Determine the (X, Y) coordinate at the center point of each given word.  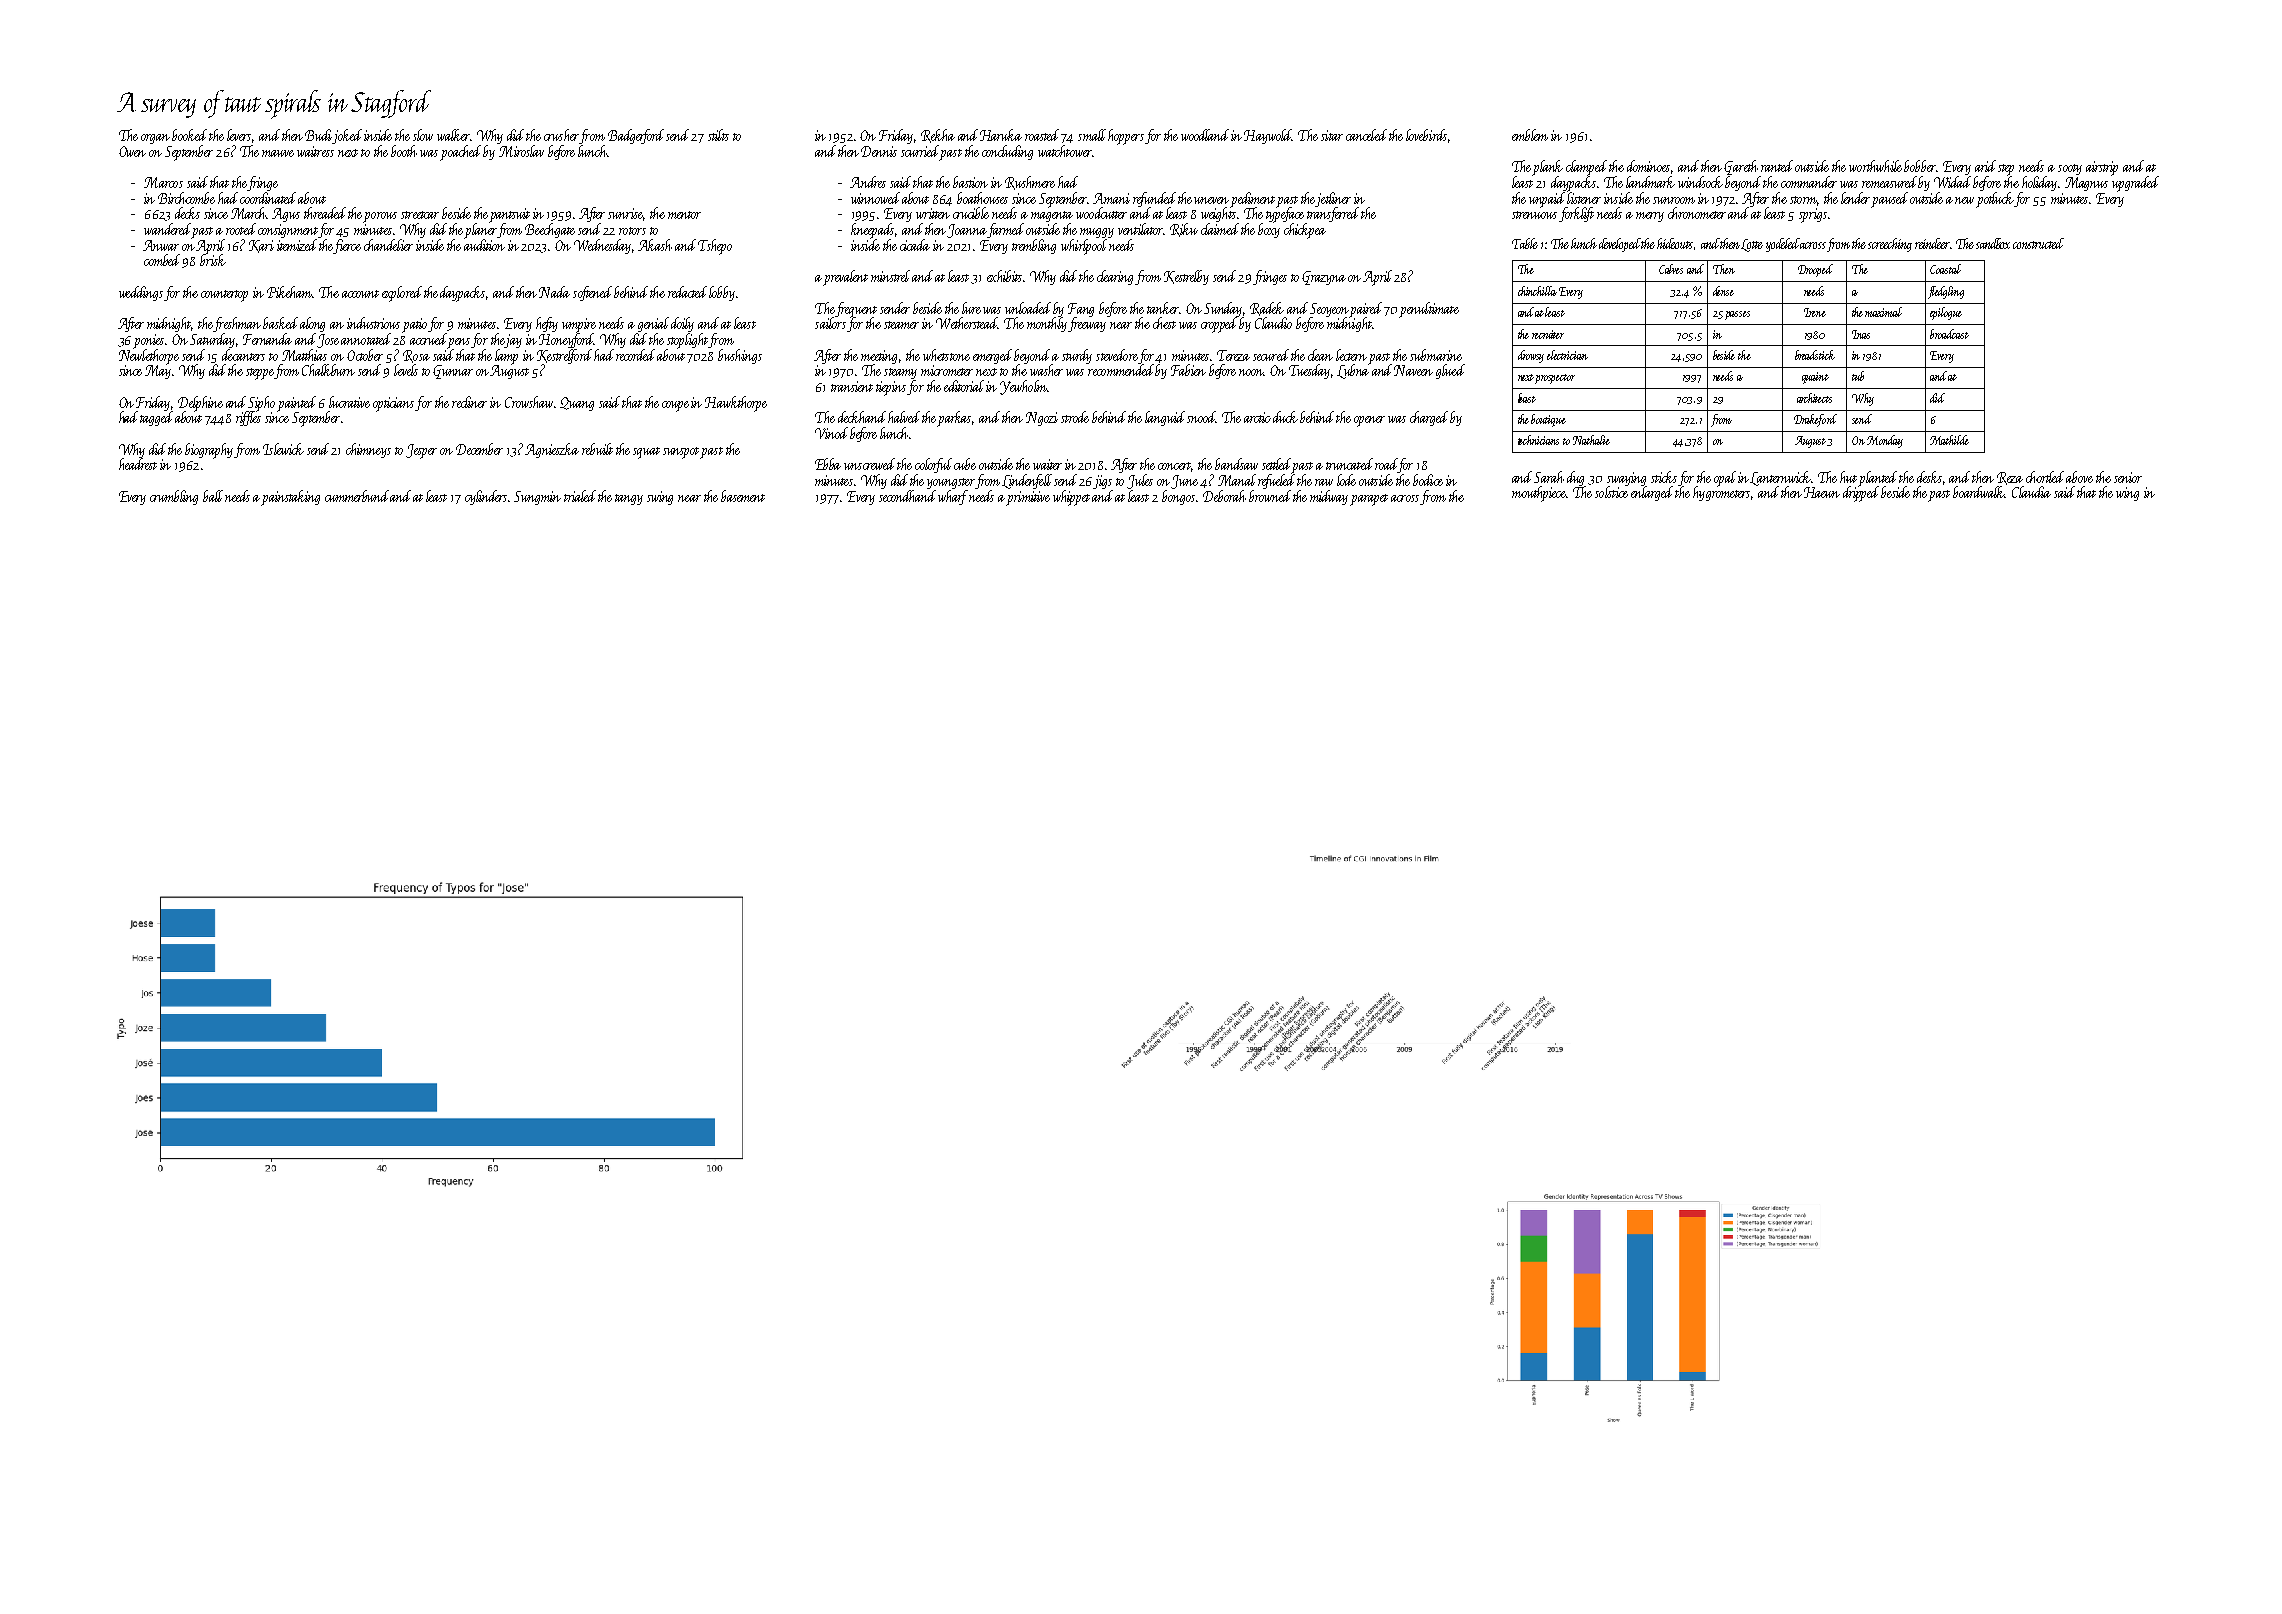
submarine (1436, 355)
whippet (1071, 498)
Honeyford (566, 340)
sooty (2070, 169)
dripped (1861, 494)
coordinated (268, 198)
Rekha (938, 136)
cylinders (486, 497)
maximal (1884, 312)
